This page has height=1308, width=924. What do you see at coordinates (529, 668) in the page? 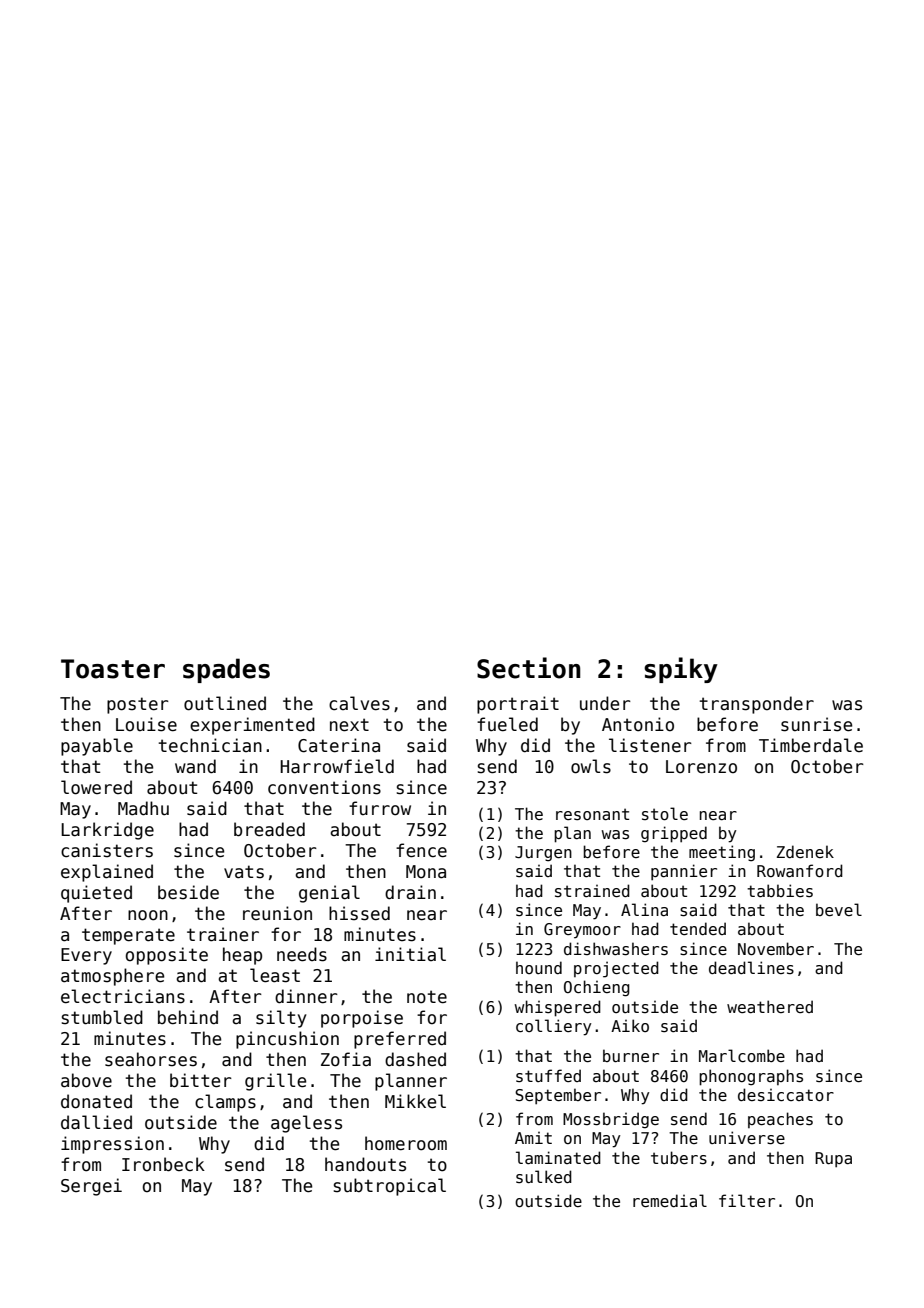
I see `Section` at bounding box center [529, 668].
